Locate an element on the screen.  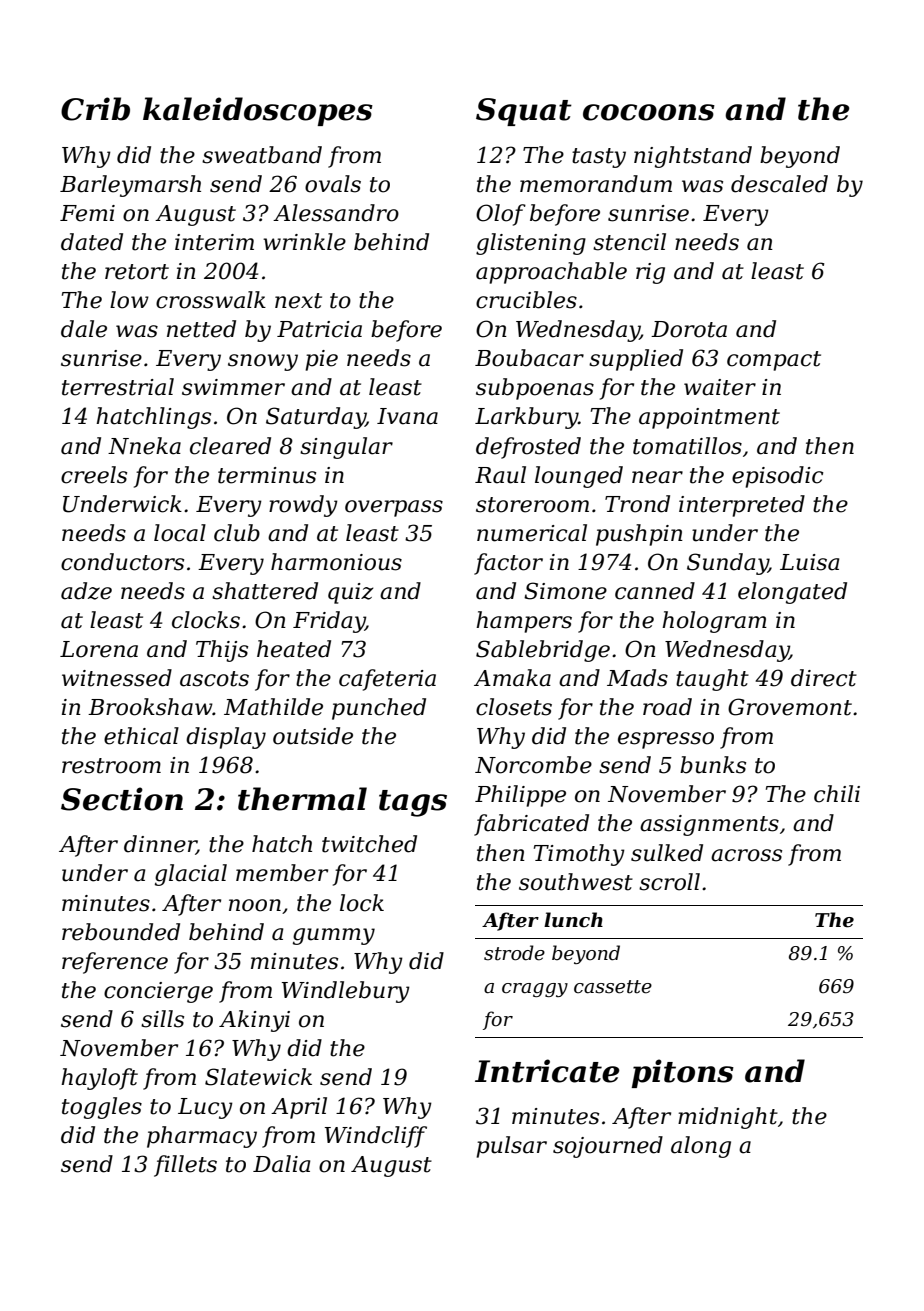
defrosted is located at coordinates (528, 448).
